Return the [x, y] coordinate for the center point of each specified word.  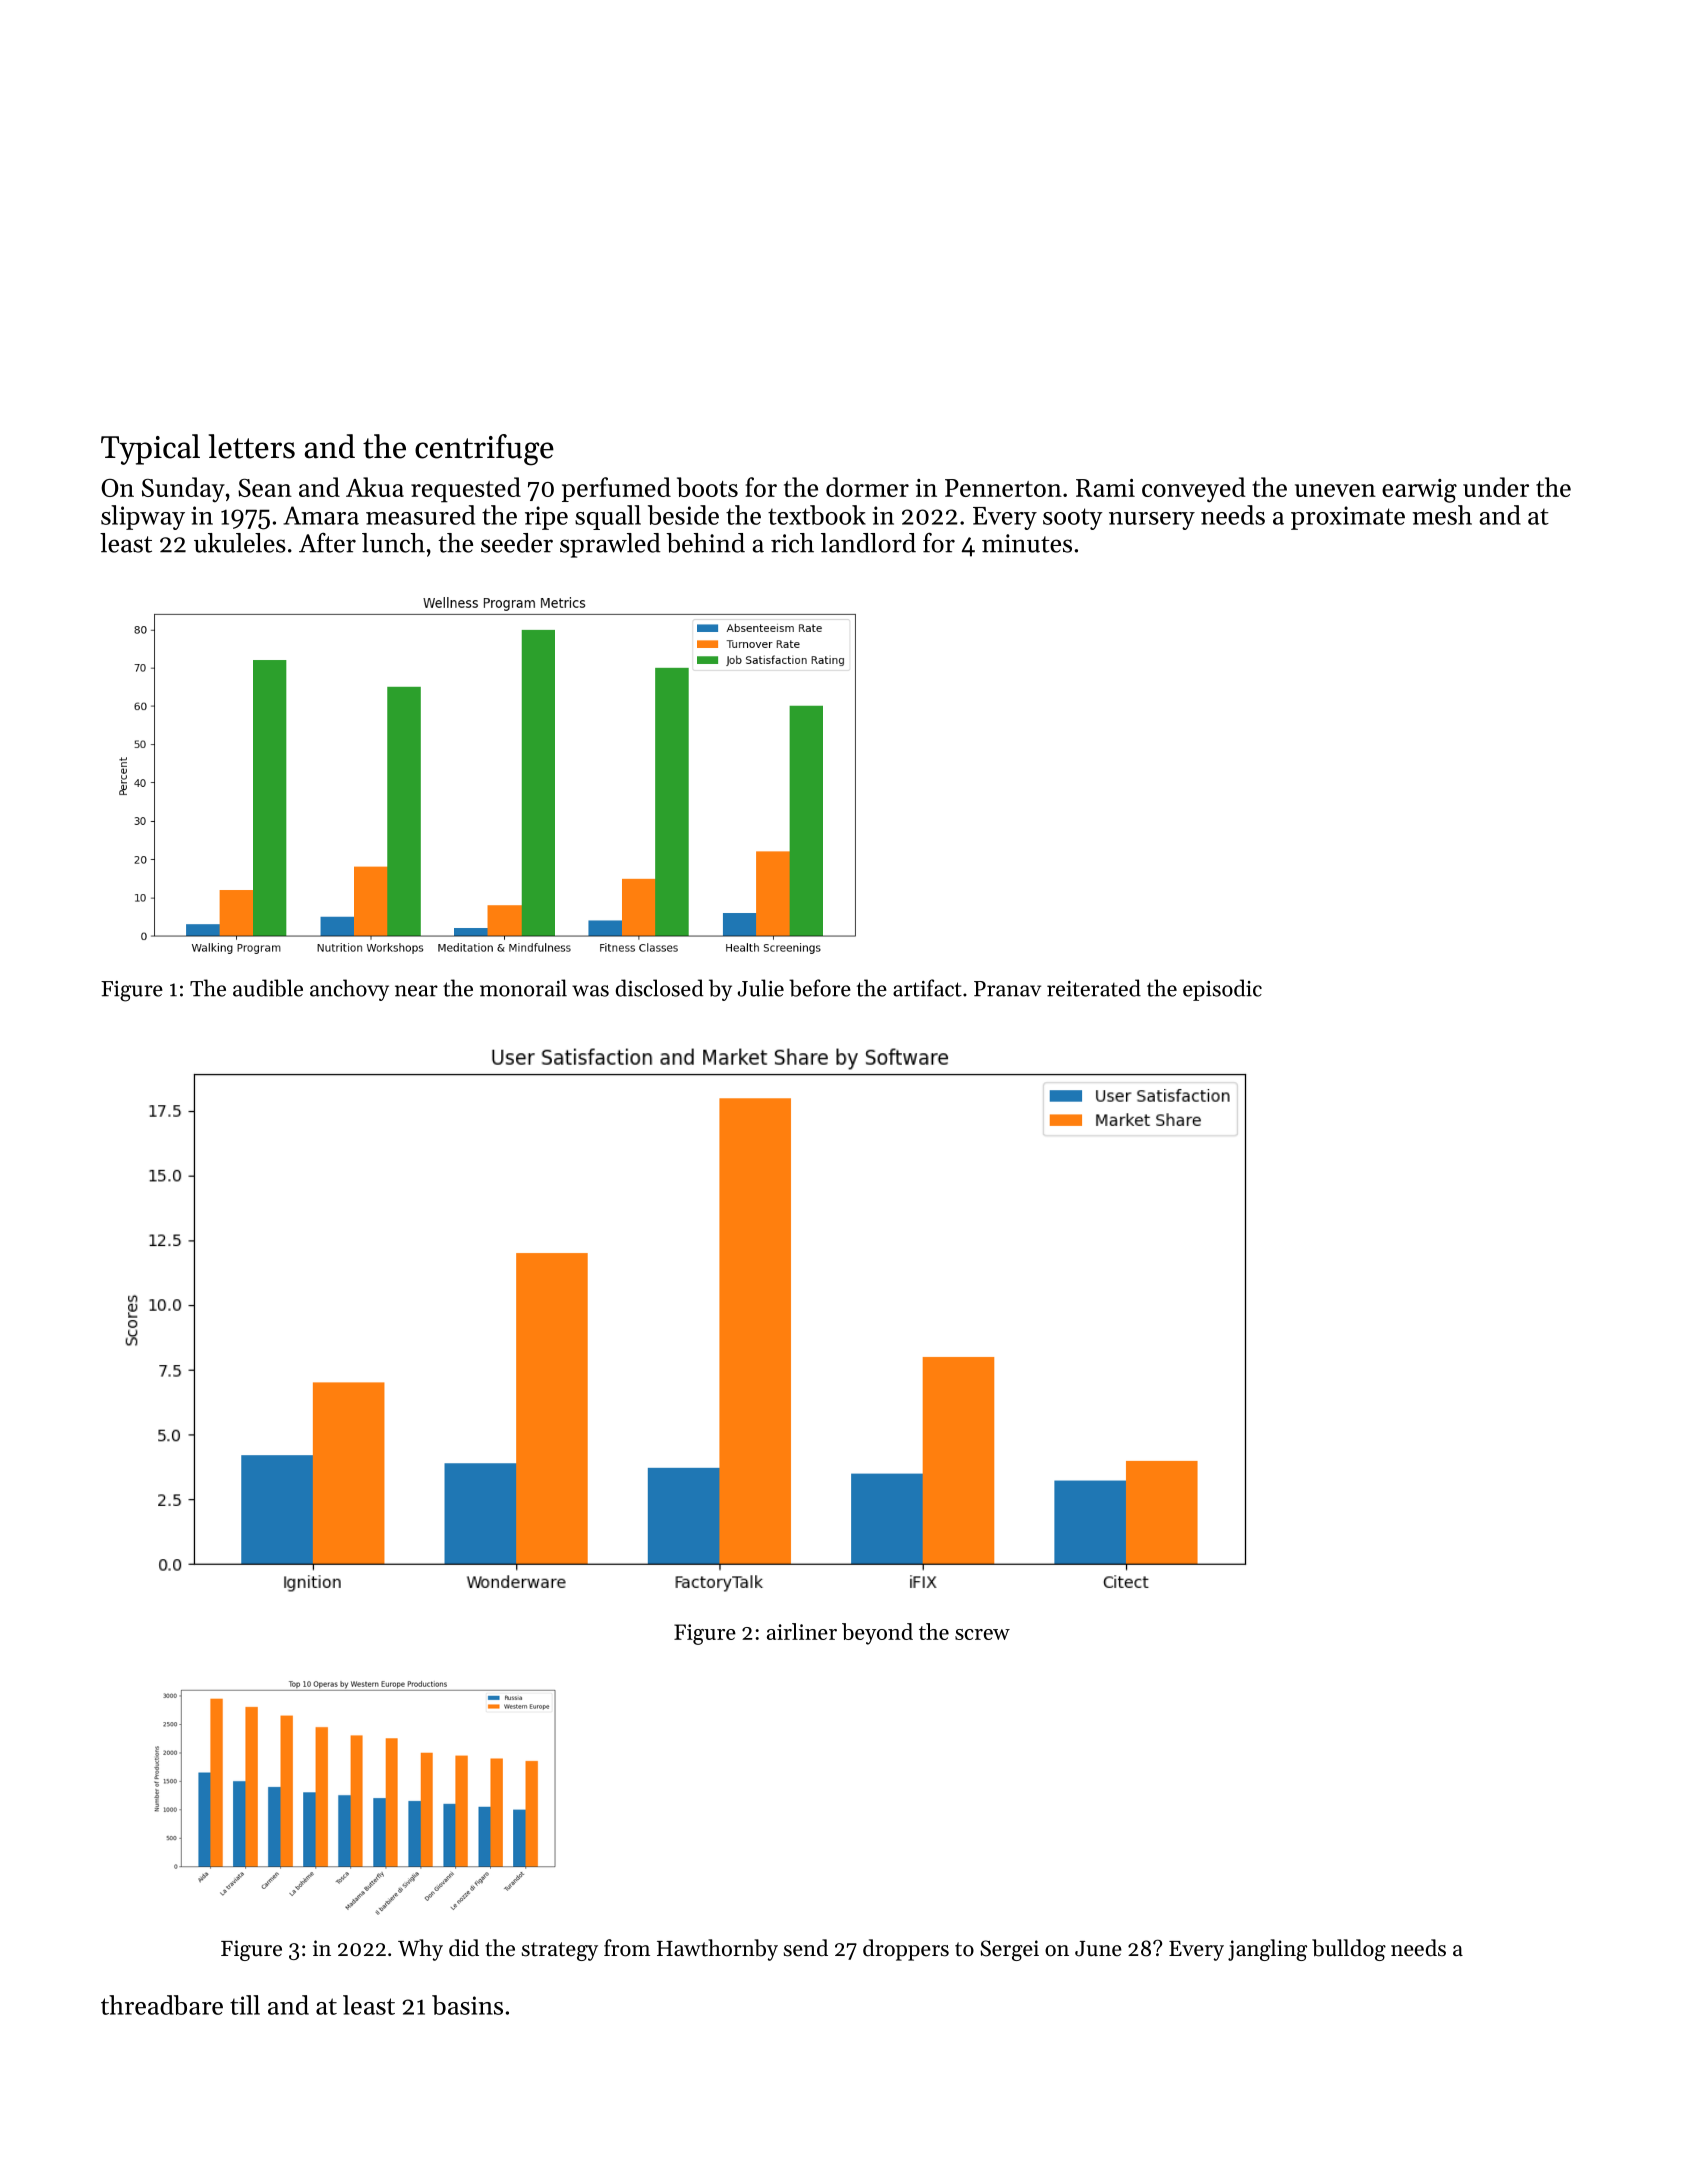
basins [467, 2005]
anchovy [349, 990]
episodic [1222, 990]
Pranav [1007, 989]
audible [268, 988]
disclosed [659, 988]
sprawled [610, 545]
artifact [927, 988]
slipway [143, 517]
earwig [1419, 491]
